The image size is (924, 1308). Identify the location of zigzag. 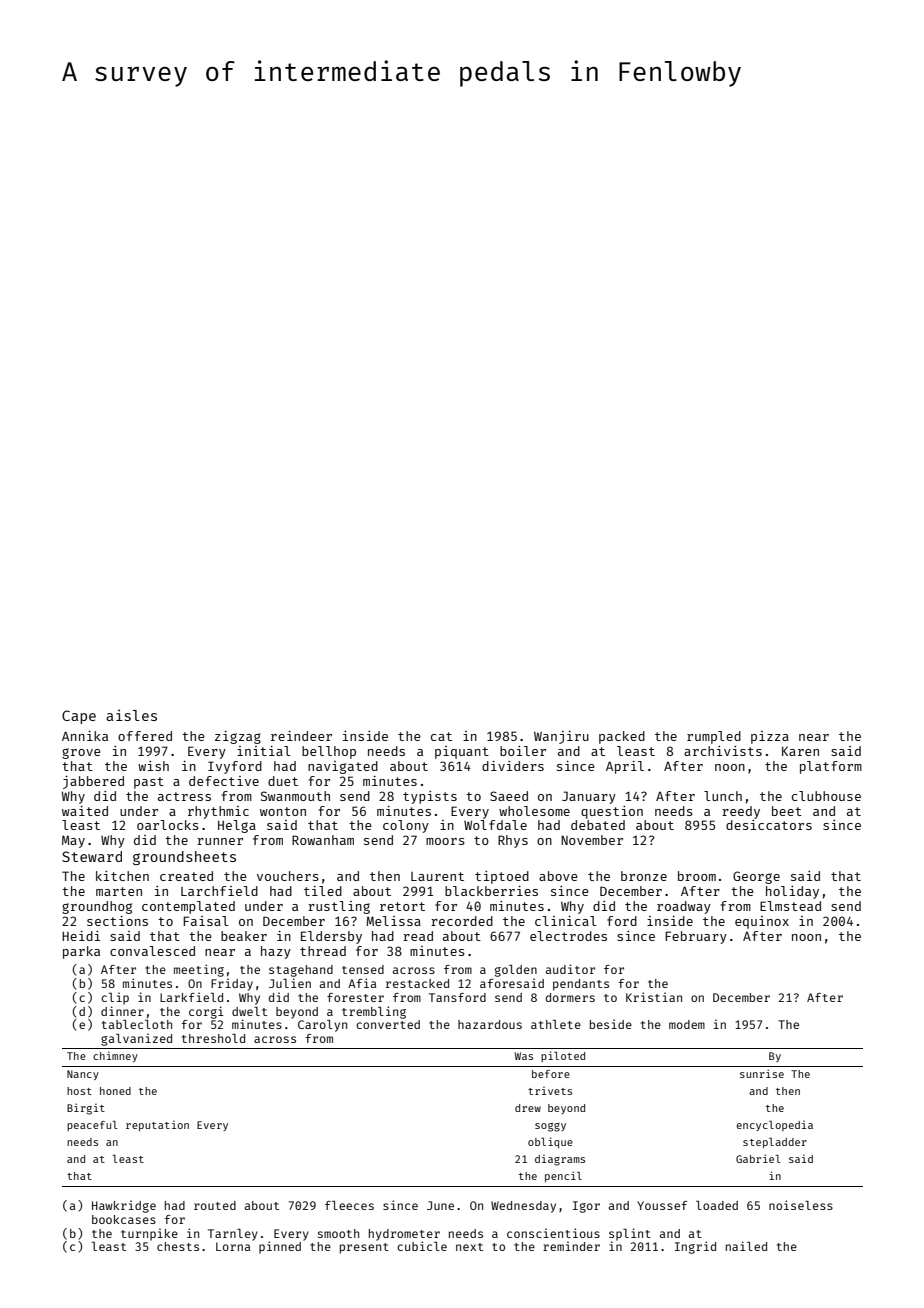
(238, 737).
